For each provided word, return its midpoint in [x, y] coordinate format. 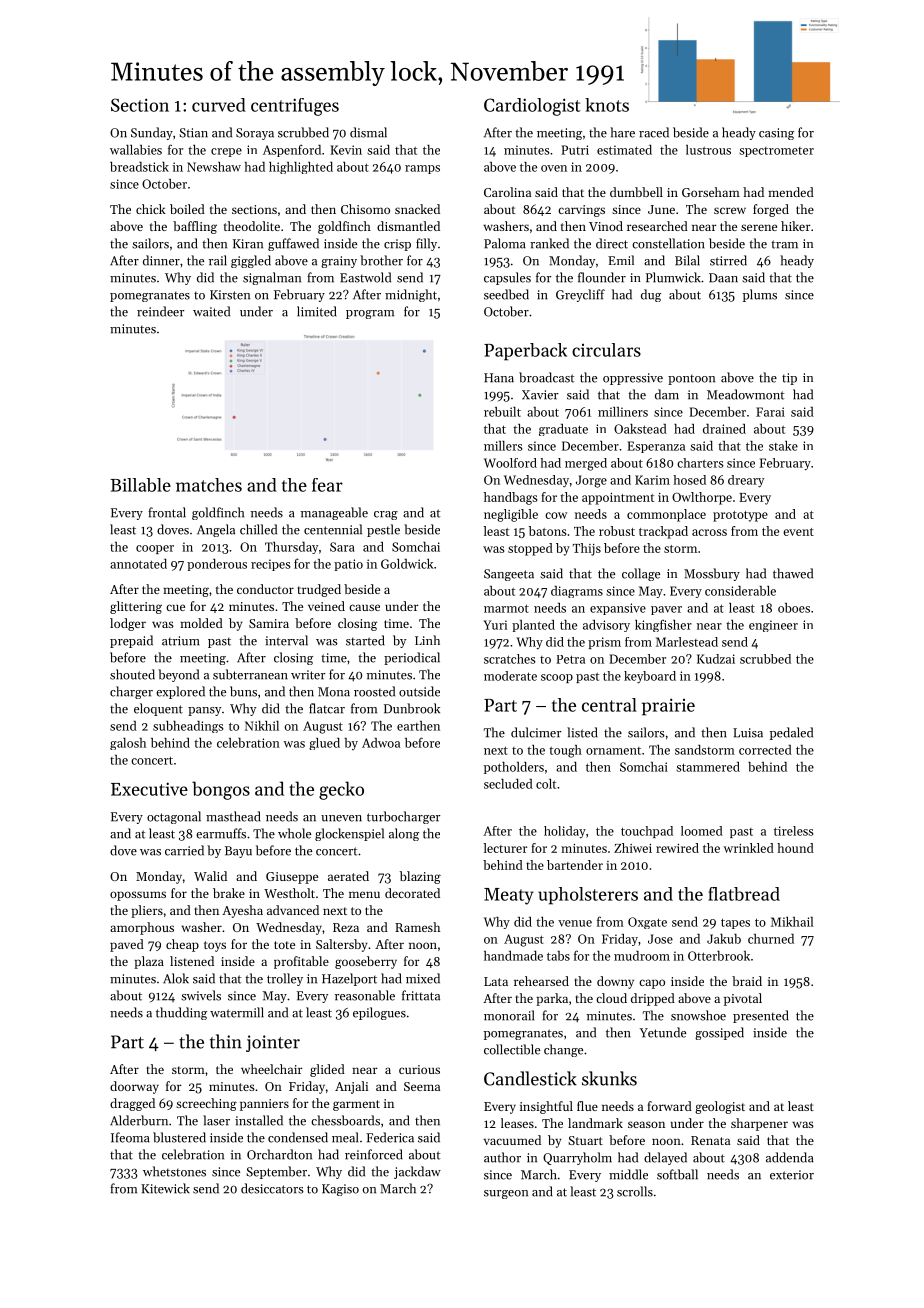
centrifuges [295, 107]
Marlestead [687, 642]
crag [386, 515]
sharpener [759, 1124]
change [563, 1050]
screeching [206, 1104]
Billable [140, 485]
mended [791, 192]
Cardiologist [532, 107]
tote [284, 945]
